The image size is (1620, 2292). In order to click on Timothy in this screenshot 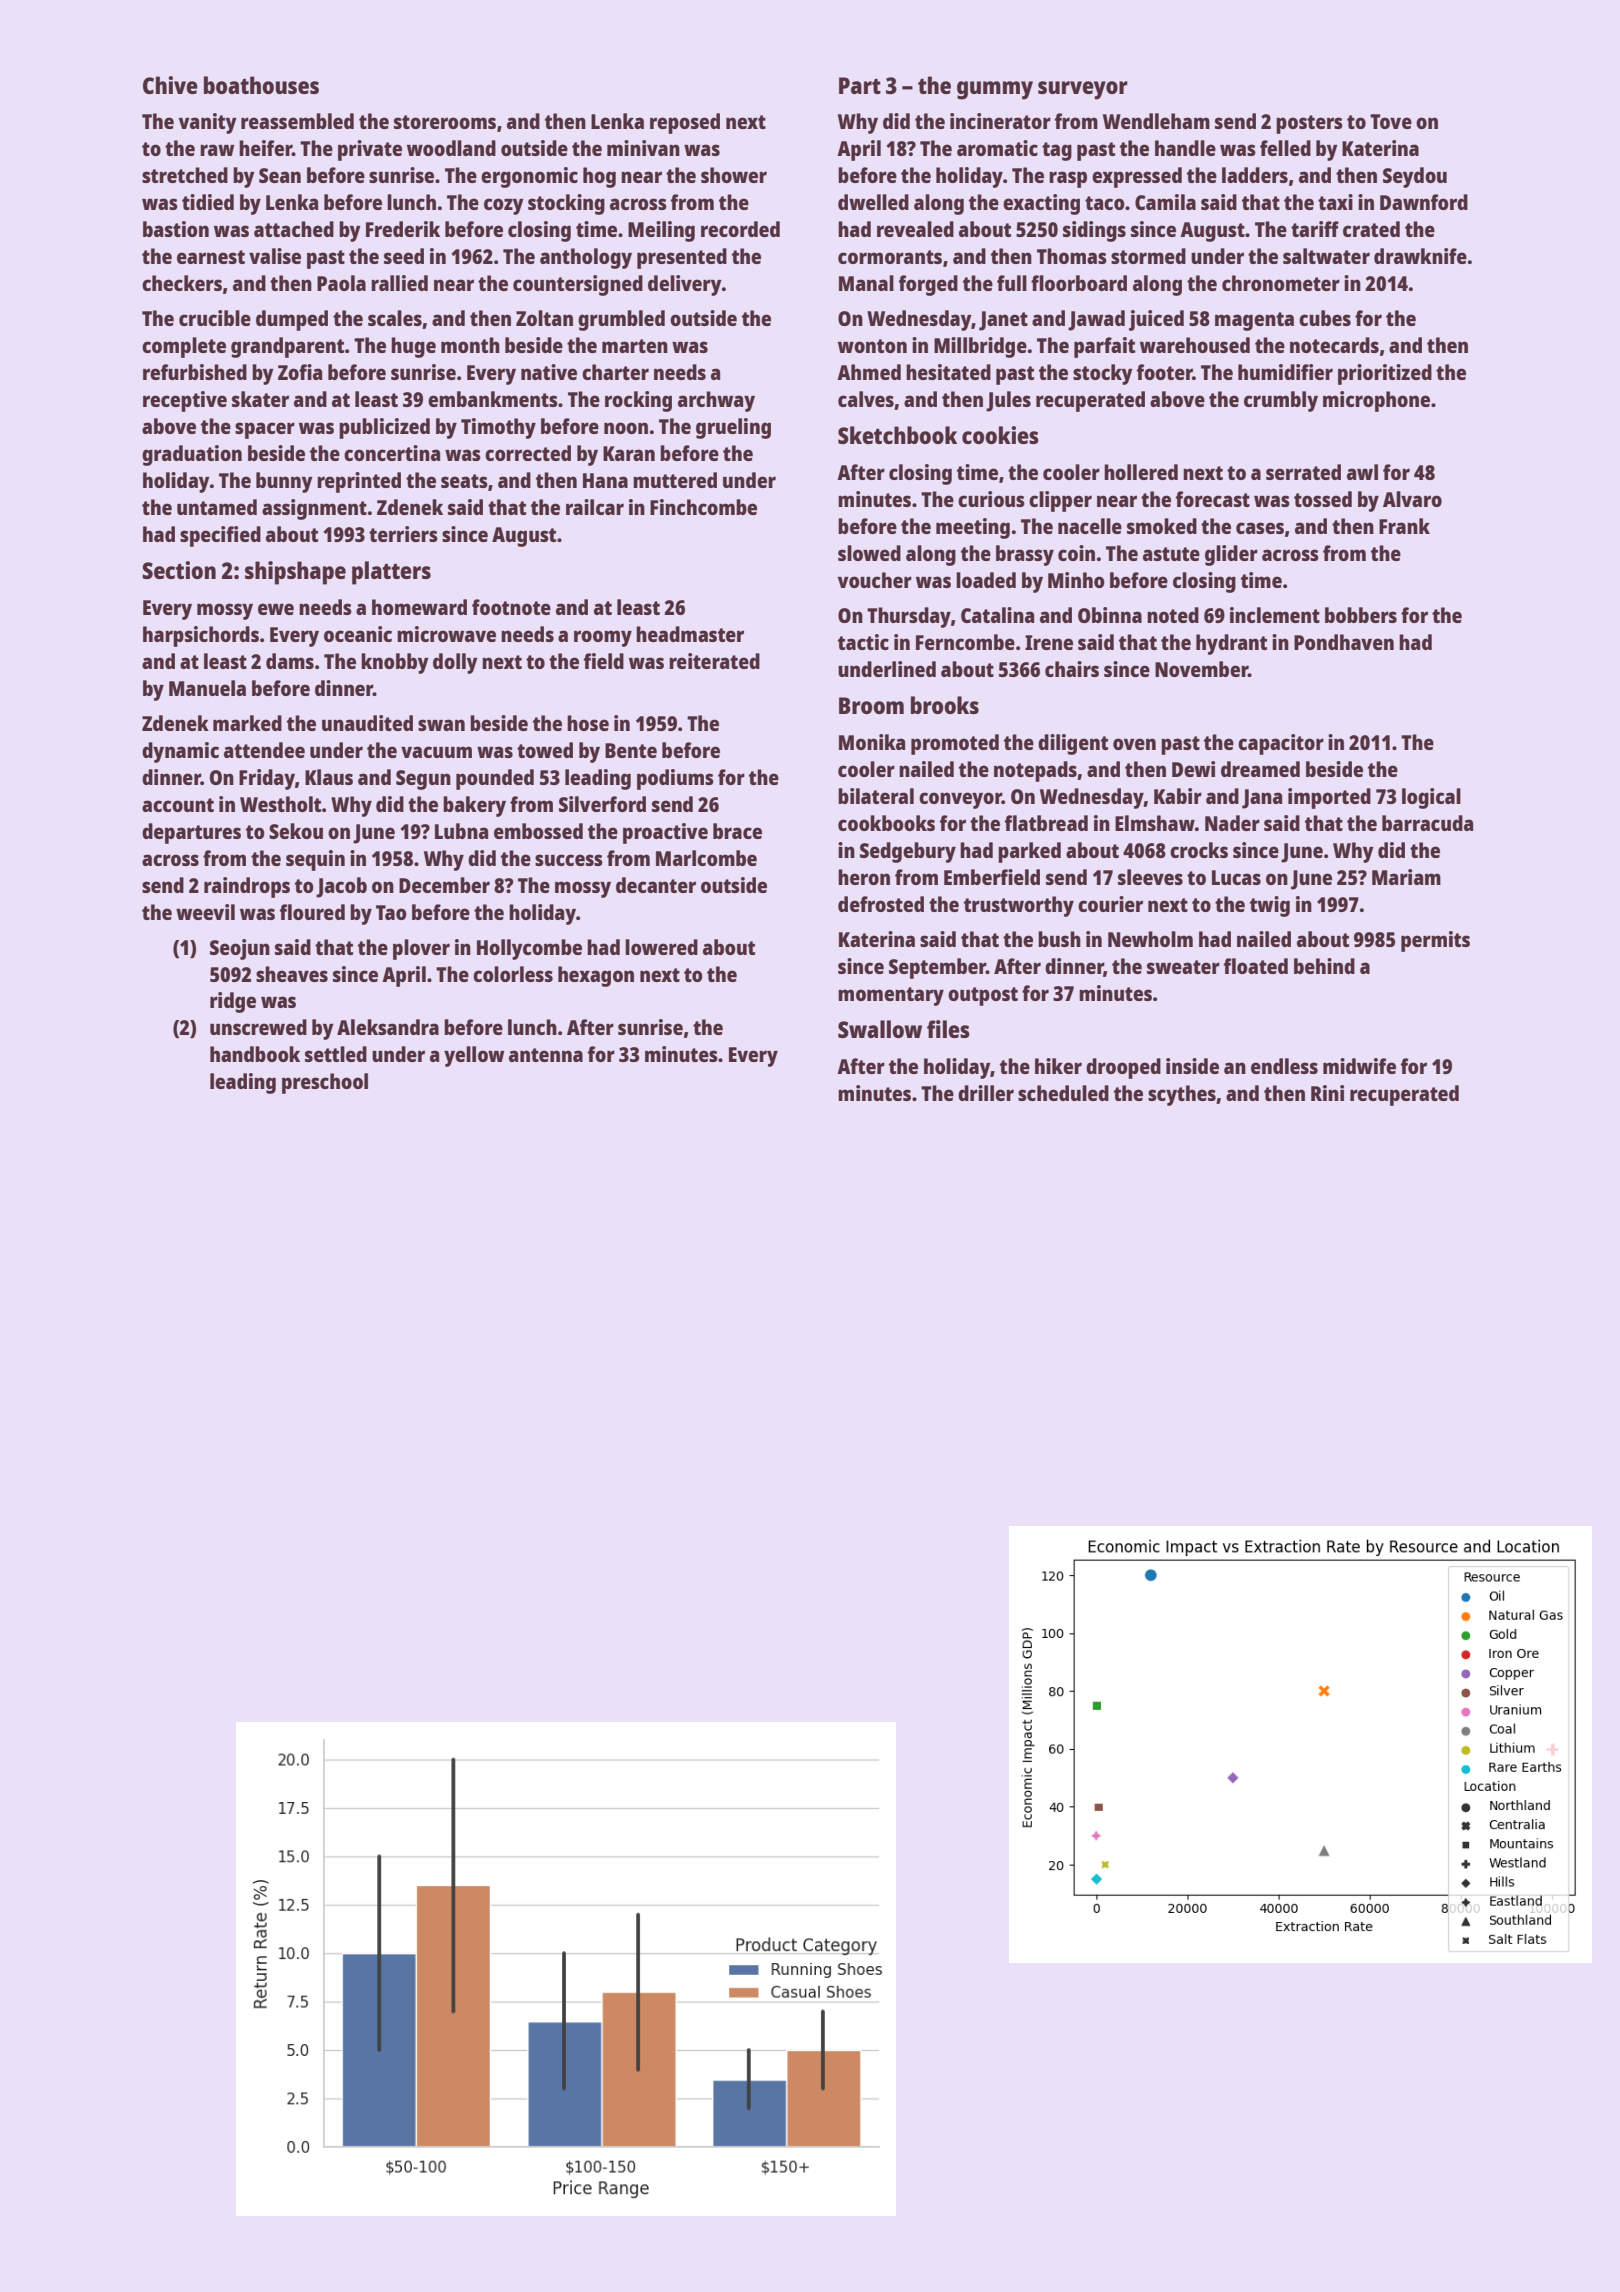, I will do `click(498, 428)`.
